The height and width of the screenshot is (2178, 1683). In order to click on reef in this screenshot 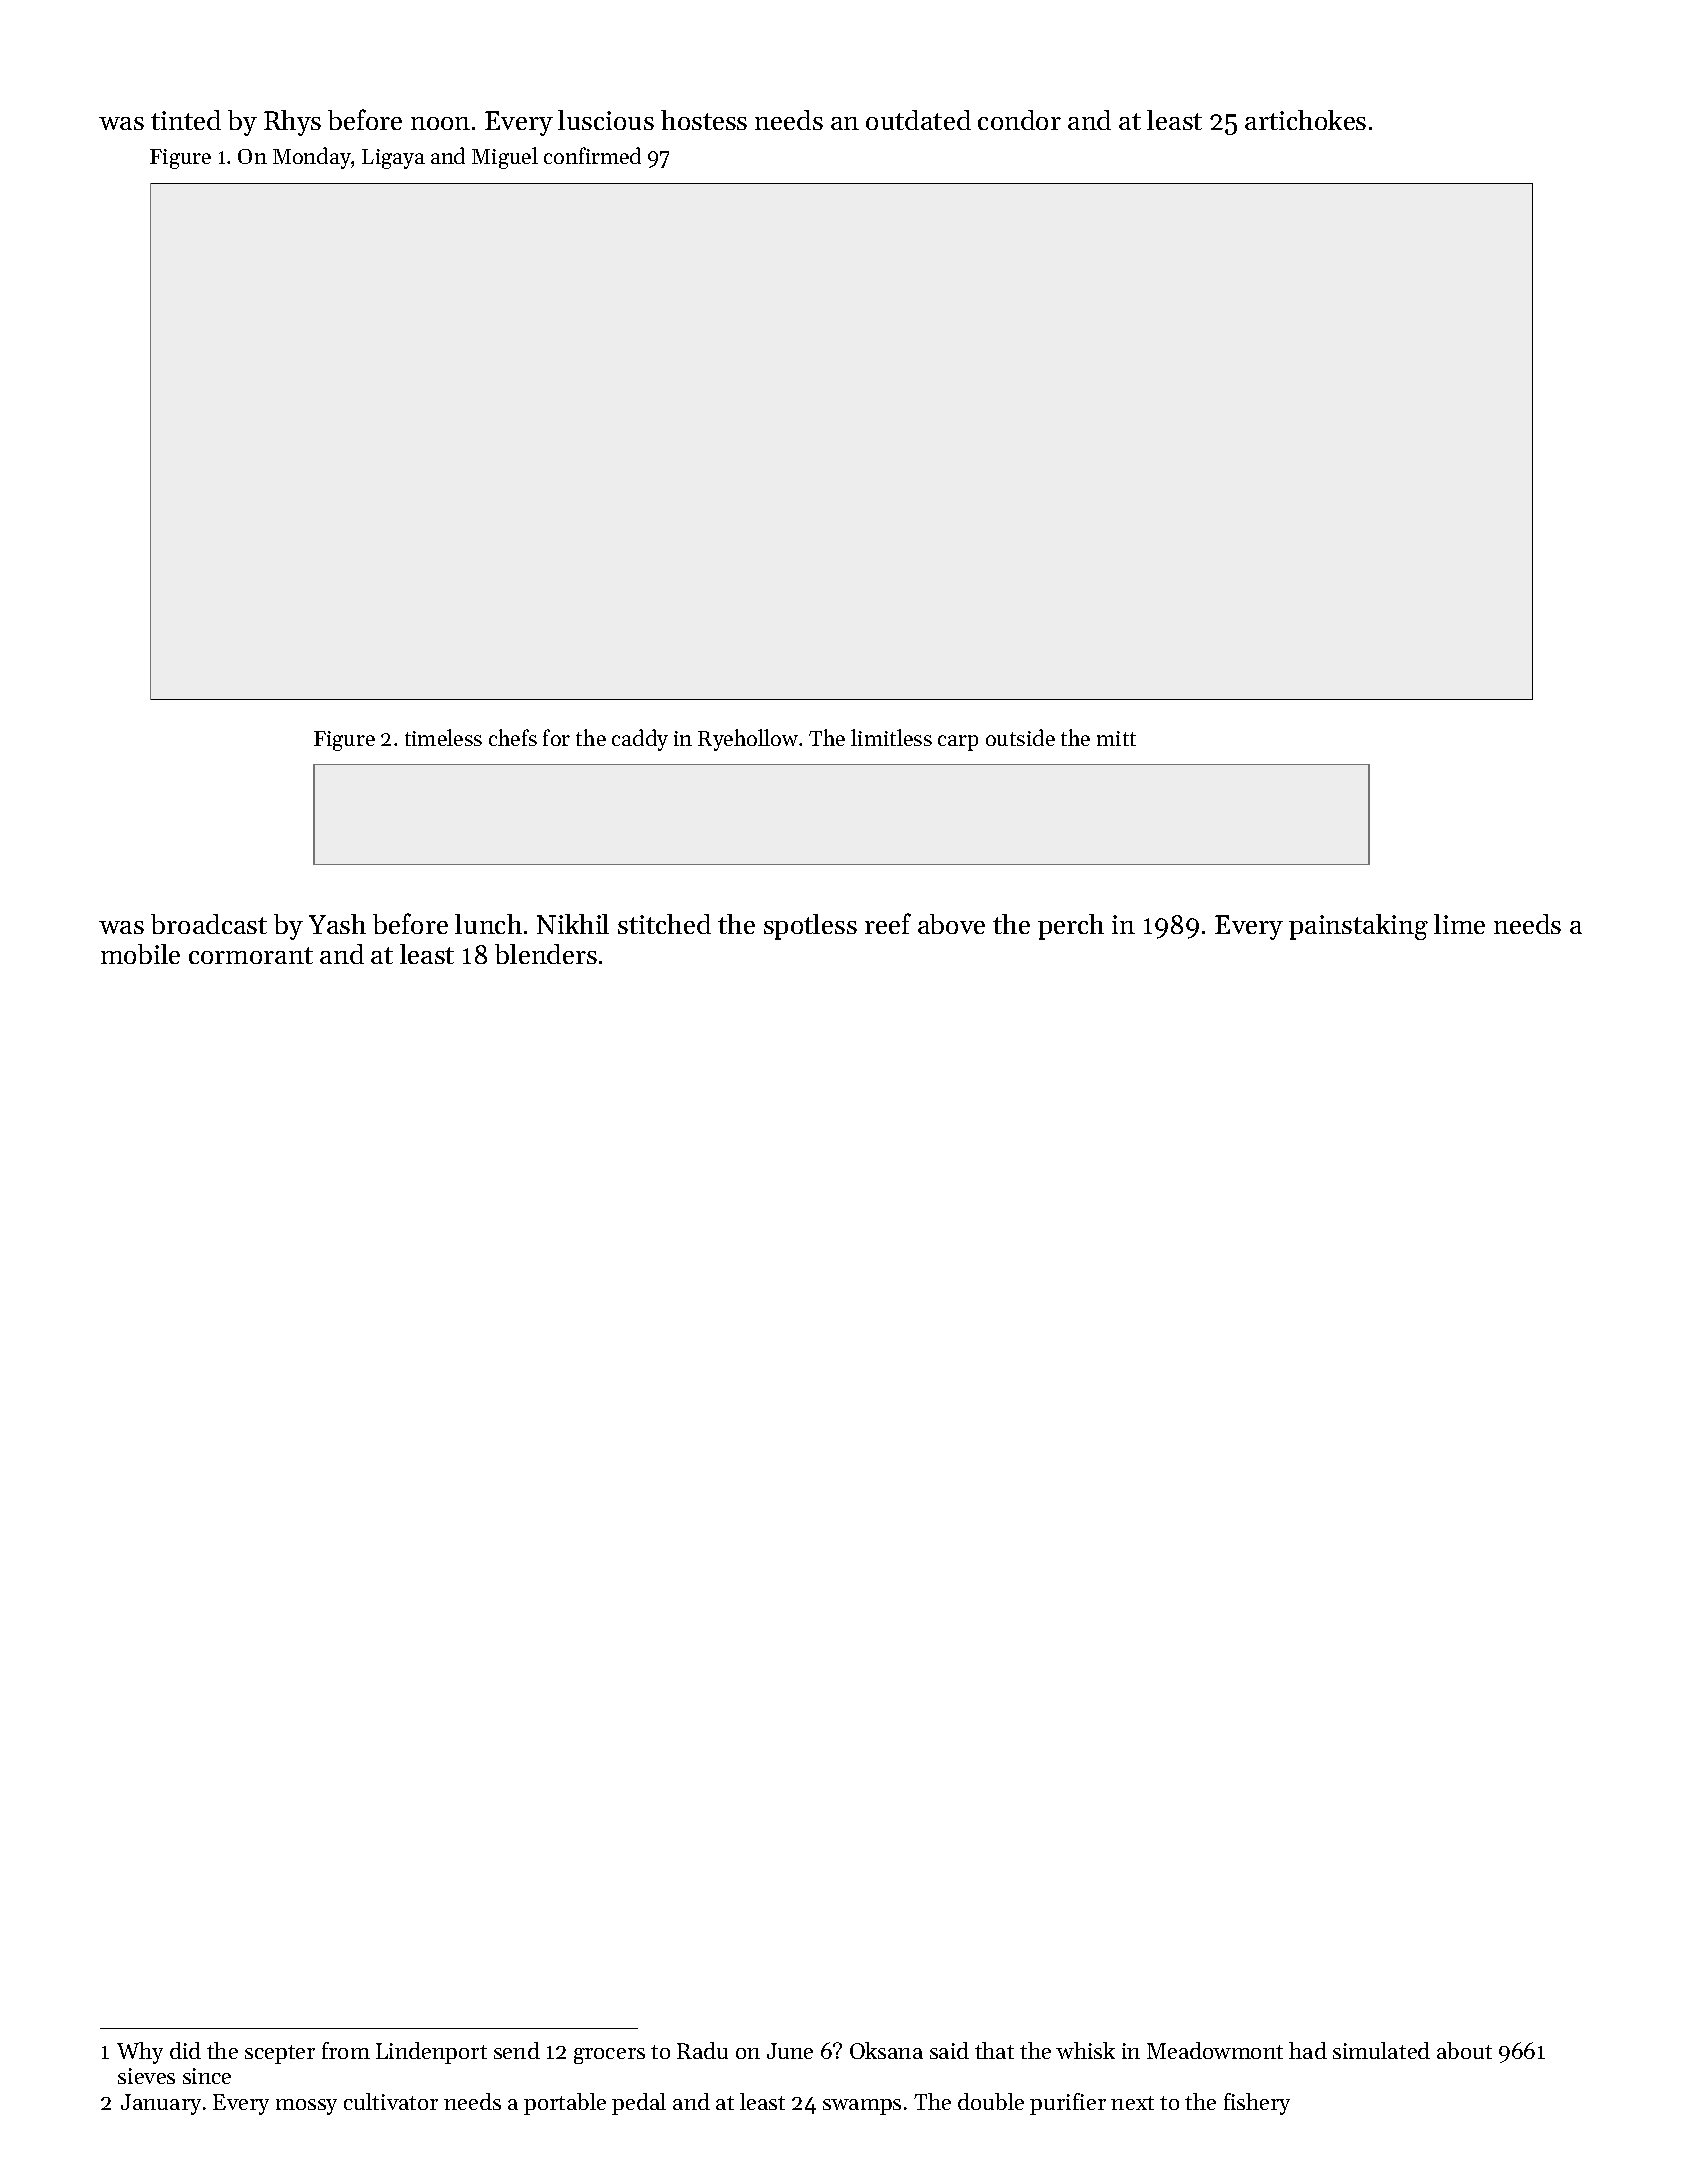, I will do `click(888, 923)`.
